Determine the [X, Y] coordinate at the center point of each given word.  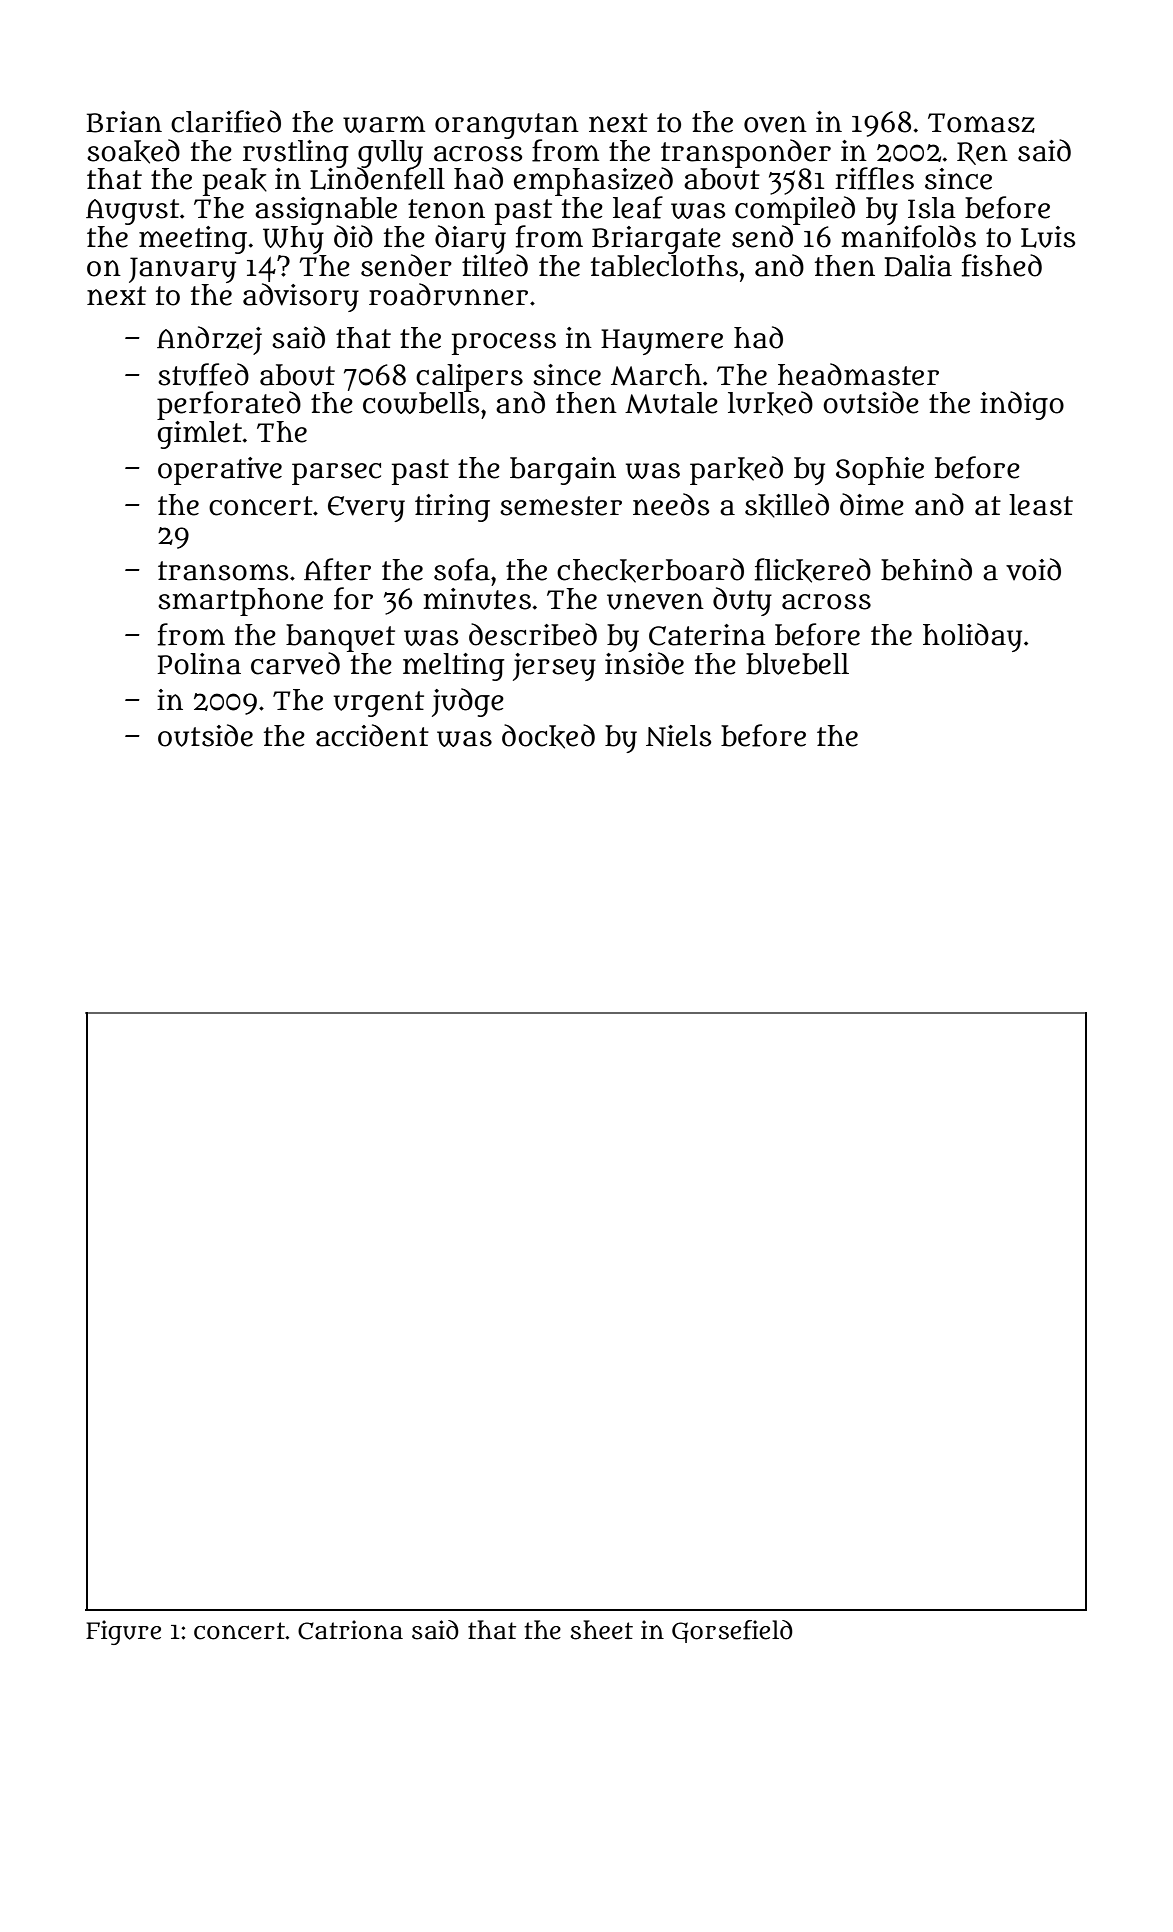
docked [548, 736]
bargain [563, 471]
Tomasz [981, 123]
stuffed [203, 374]
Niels [678, 736]
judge [468, 702]
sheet [601, 1630]
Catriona [350, 1630]
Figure [123, 1632]
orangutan [507, 126]
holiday [972, 637]
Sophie [880, 471]
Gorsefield [732, 1631]
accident [372, 735]
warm [384, 124]
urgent [379, 704]
